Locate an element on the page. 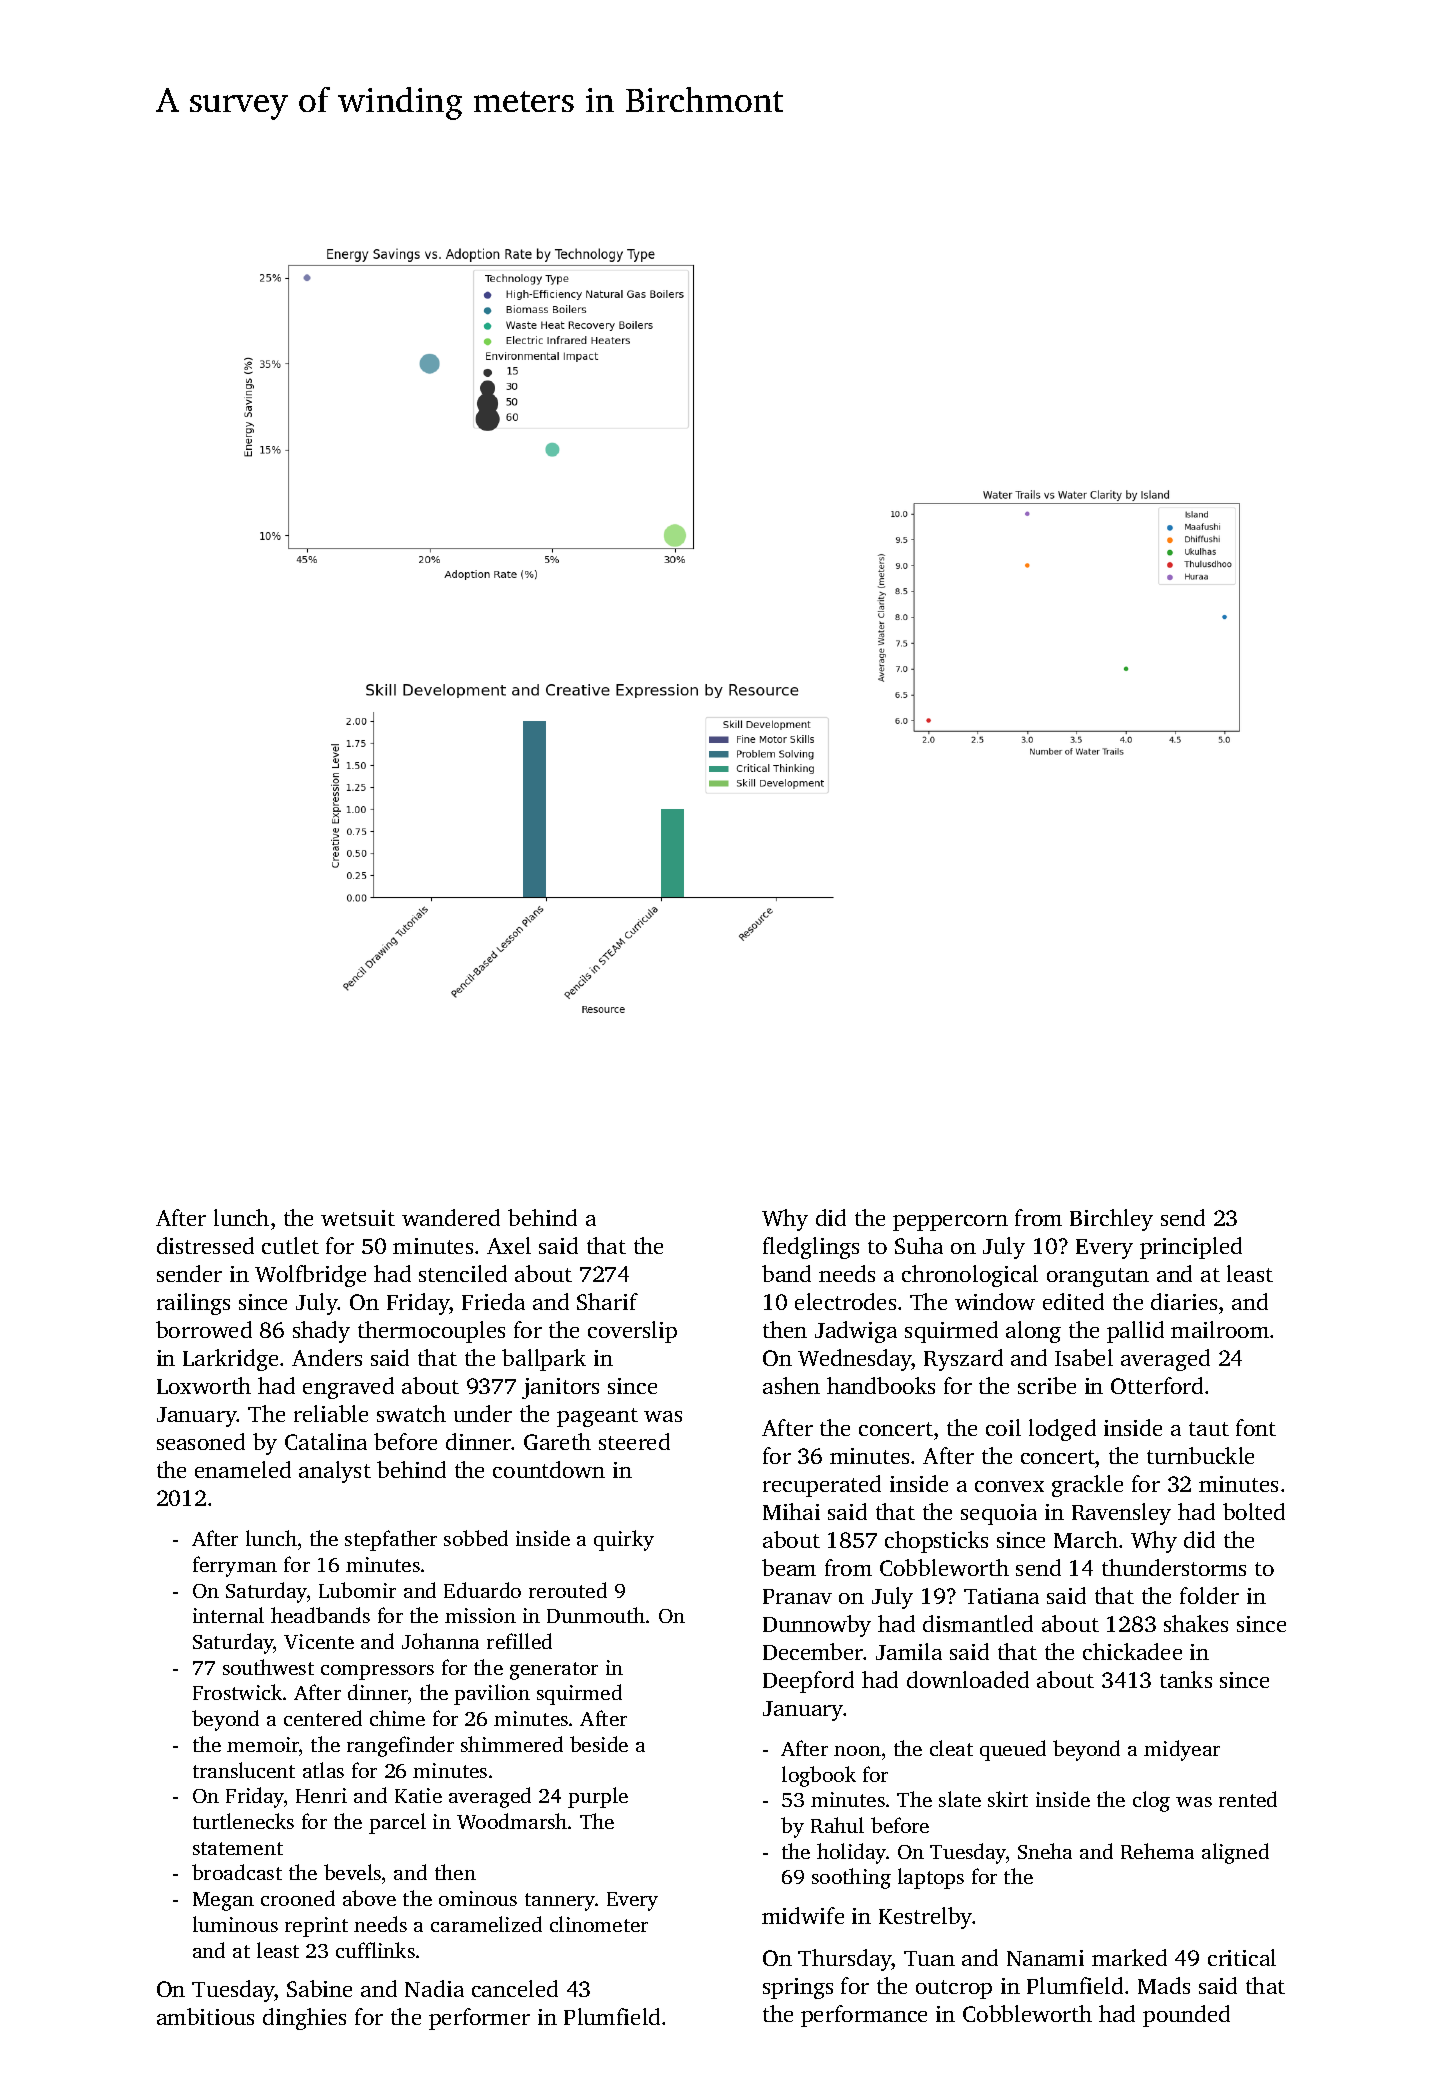 This page has width=1450, height=2100. mailroom is located at coordinates (1220, 1329).
